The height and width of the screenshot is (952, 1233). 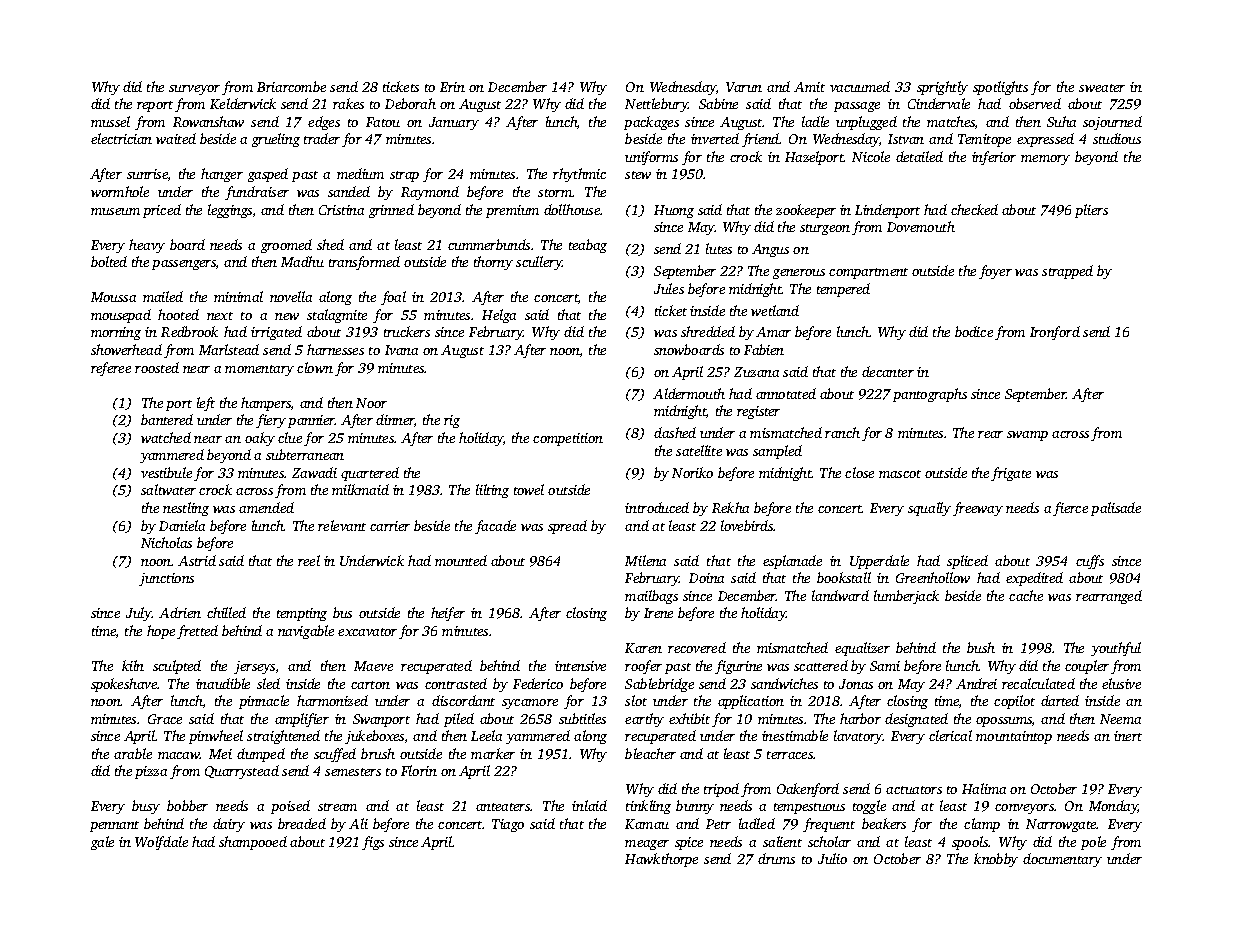 I want to click on swamp, so click(x=1027, y=436).
